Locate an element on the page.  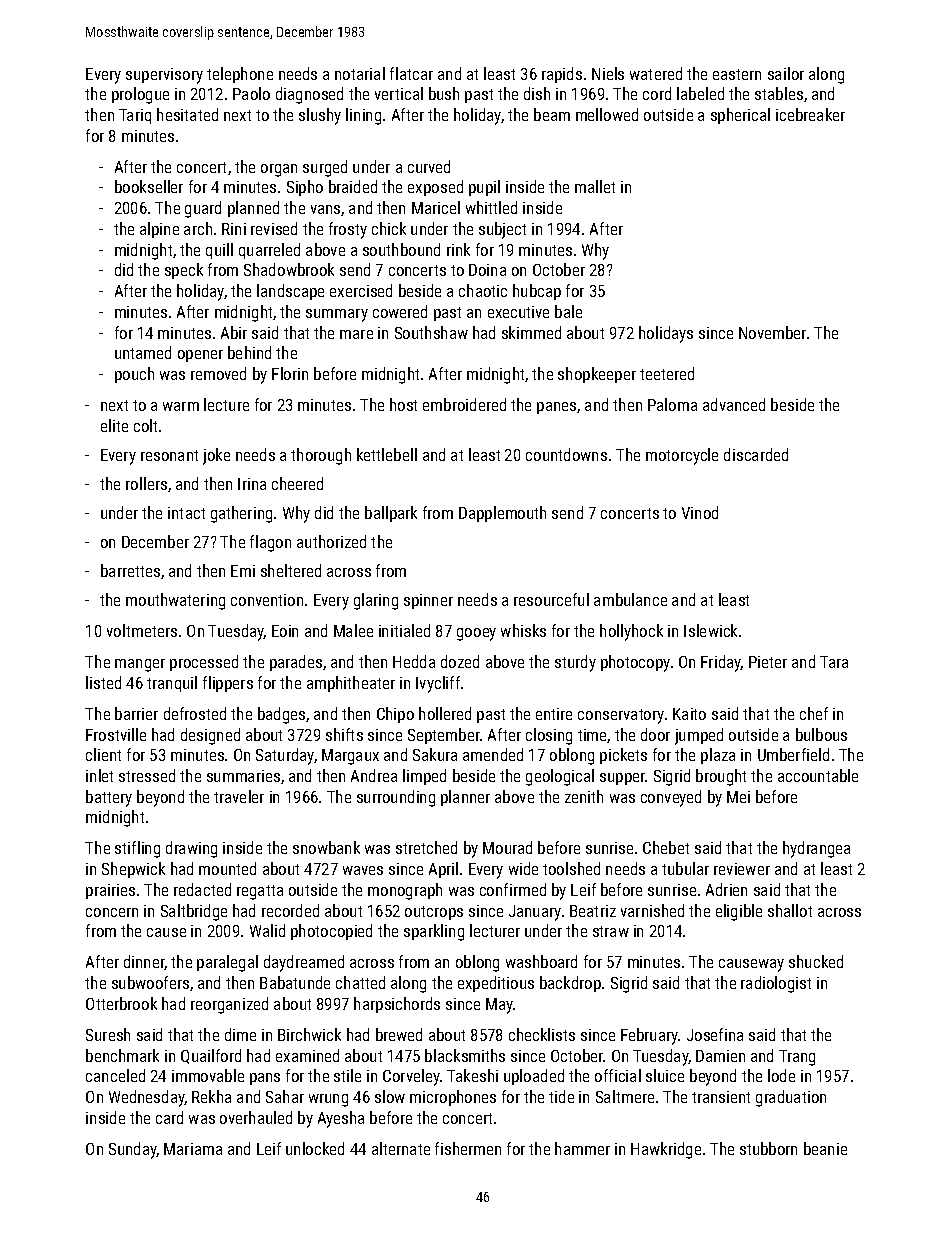
eastern is located at coordinates (737, 74).
